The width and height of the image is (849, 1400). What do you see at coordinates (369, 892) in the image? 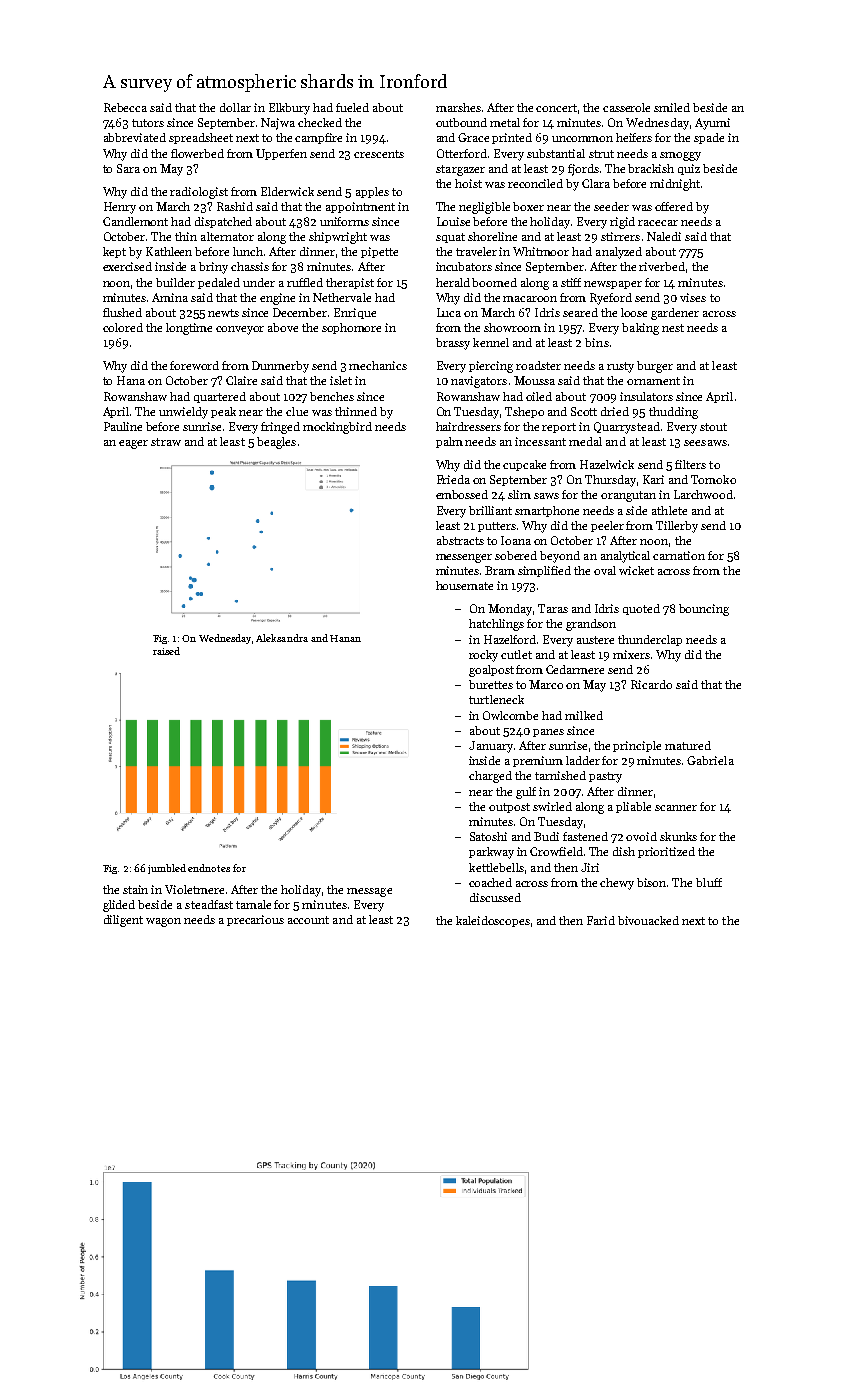
I see `message` at bounding box center [369, 892].
